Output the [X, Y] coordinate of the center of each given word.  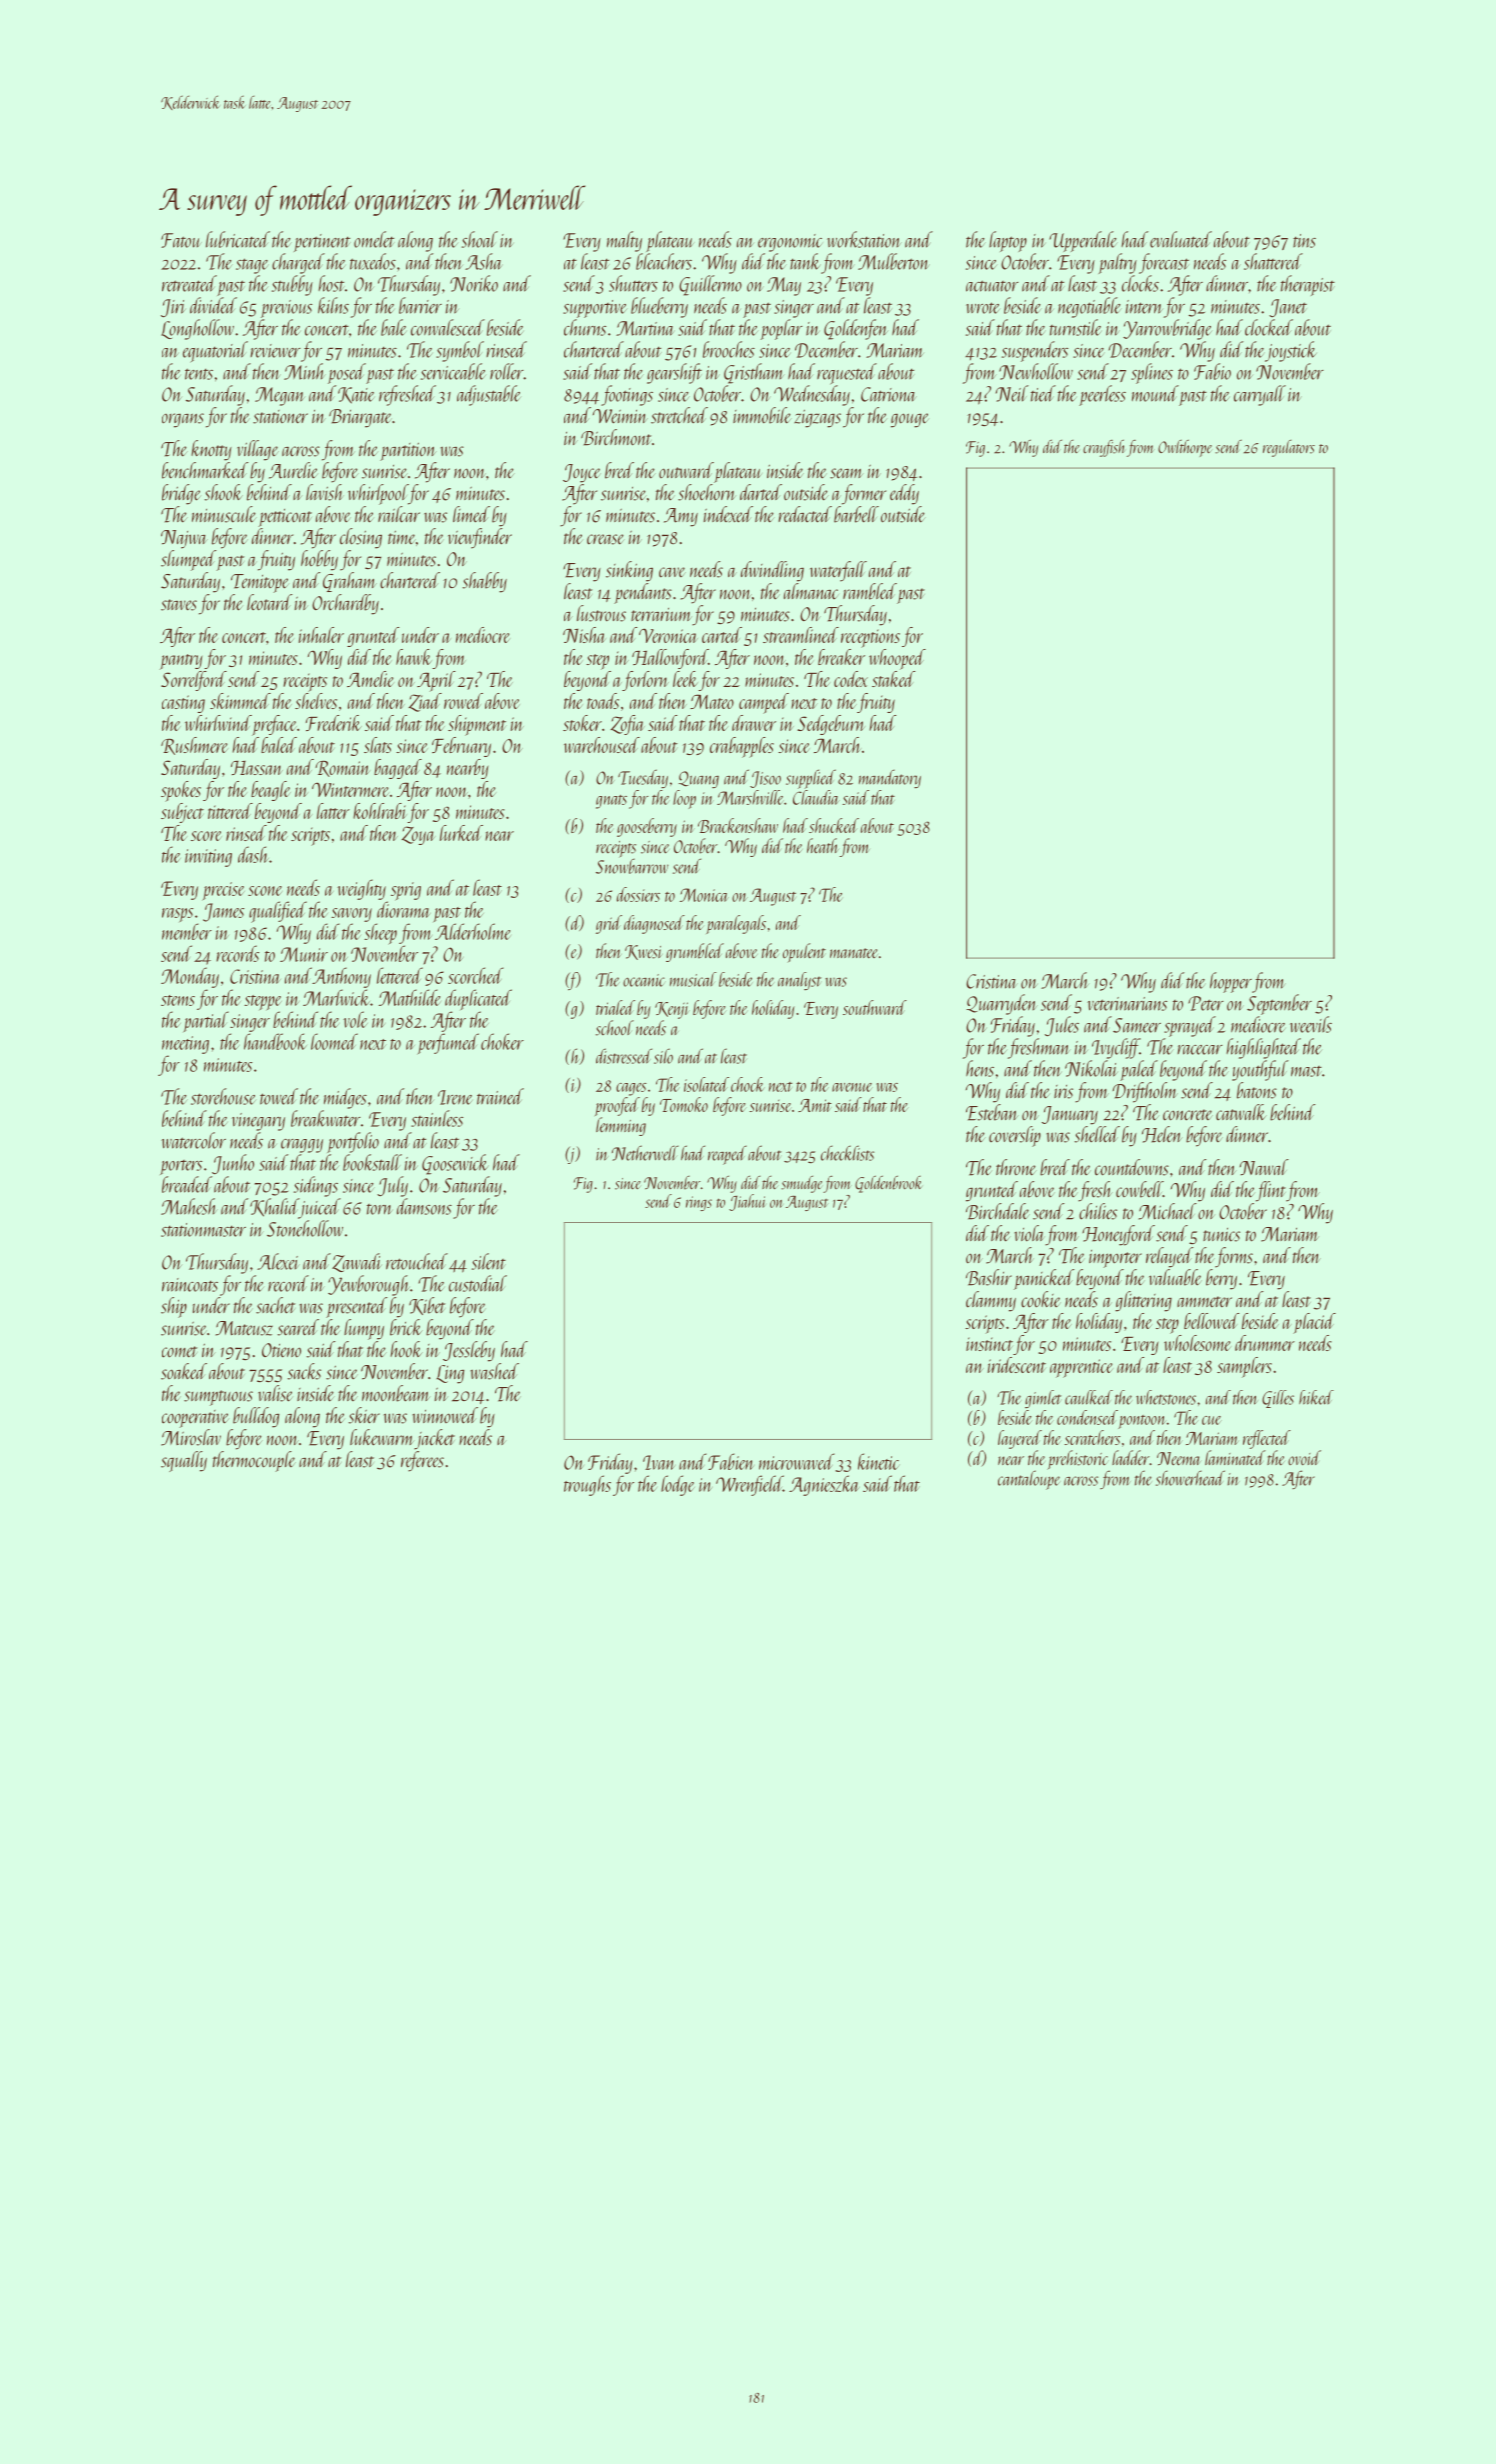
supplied [811, 779]
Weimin [620, 416]
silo [663, 1056]
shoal [480, 239]
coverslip [1015, 1136]
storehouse [223, 1096]
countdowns [1132, 1167]
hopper [1231, 982]
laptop [1008, 241]
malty [624, 241]
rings [699, 1203]
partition [408, 451]
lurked [461, 833]
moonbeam [396, 1393]
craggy [302, 1146]
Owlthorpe [1185, 448]
